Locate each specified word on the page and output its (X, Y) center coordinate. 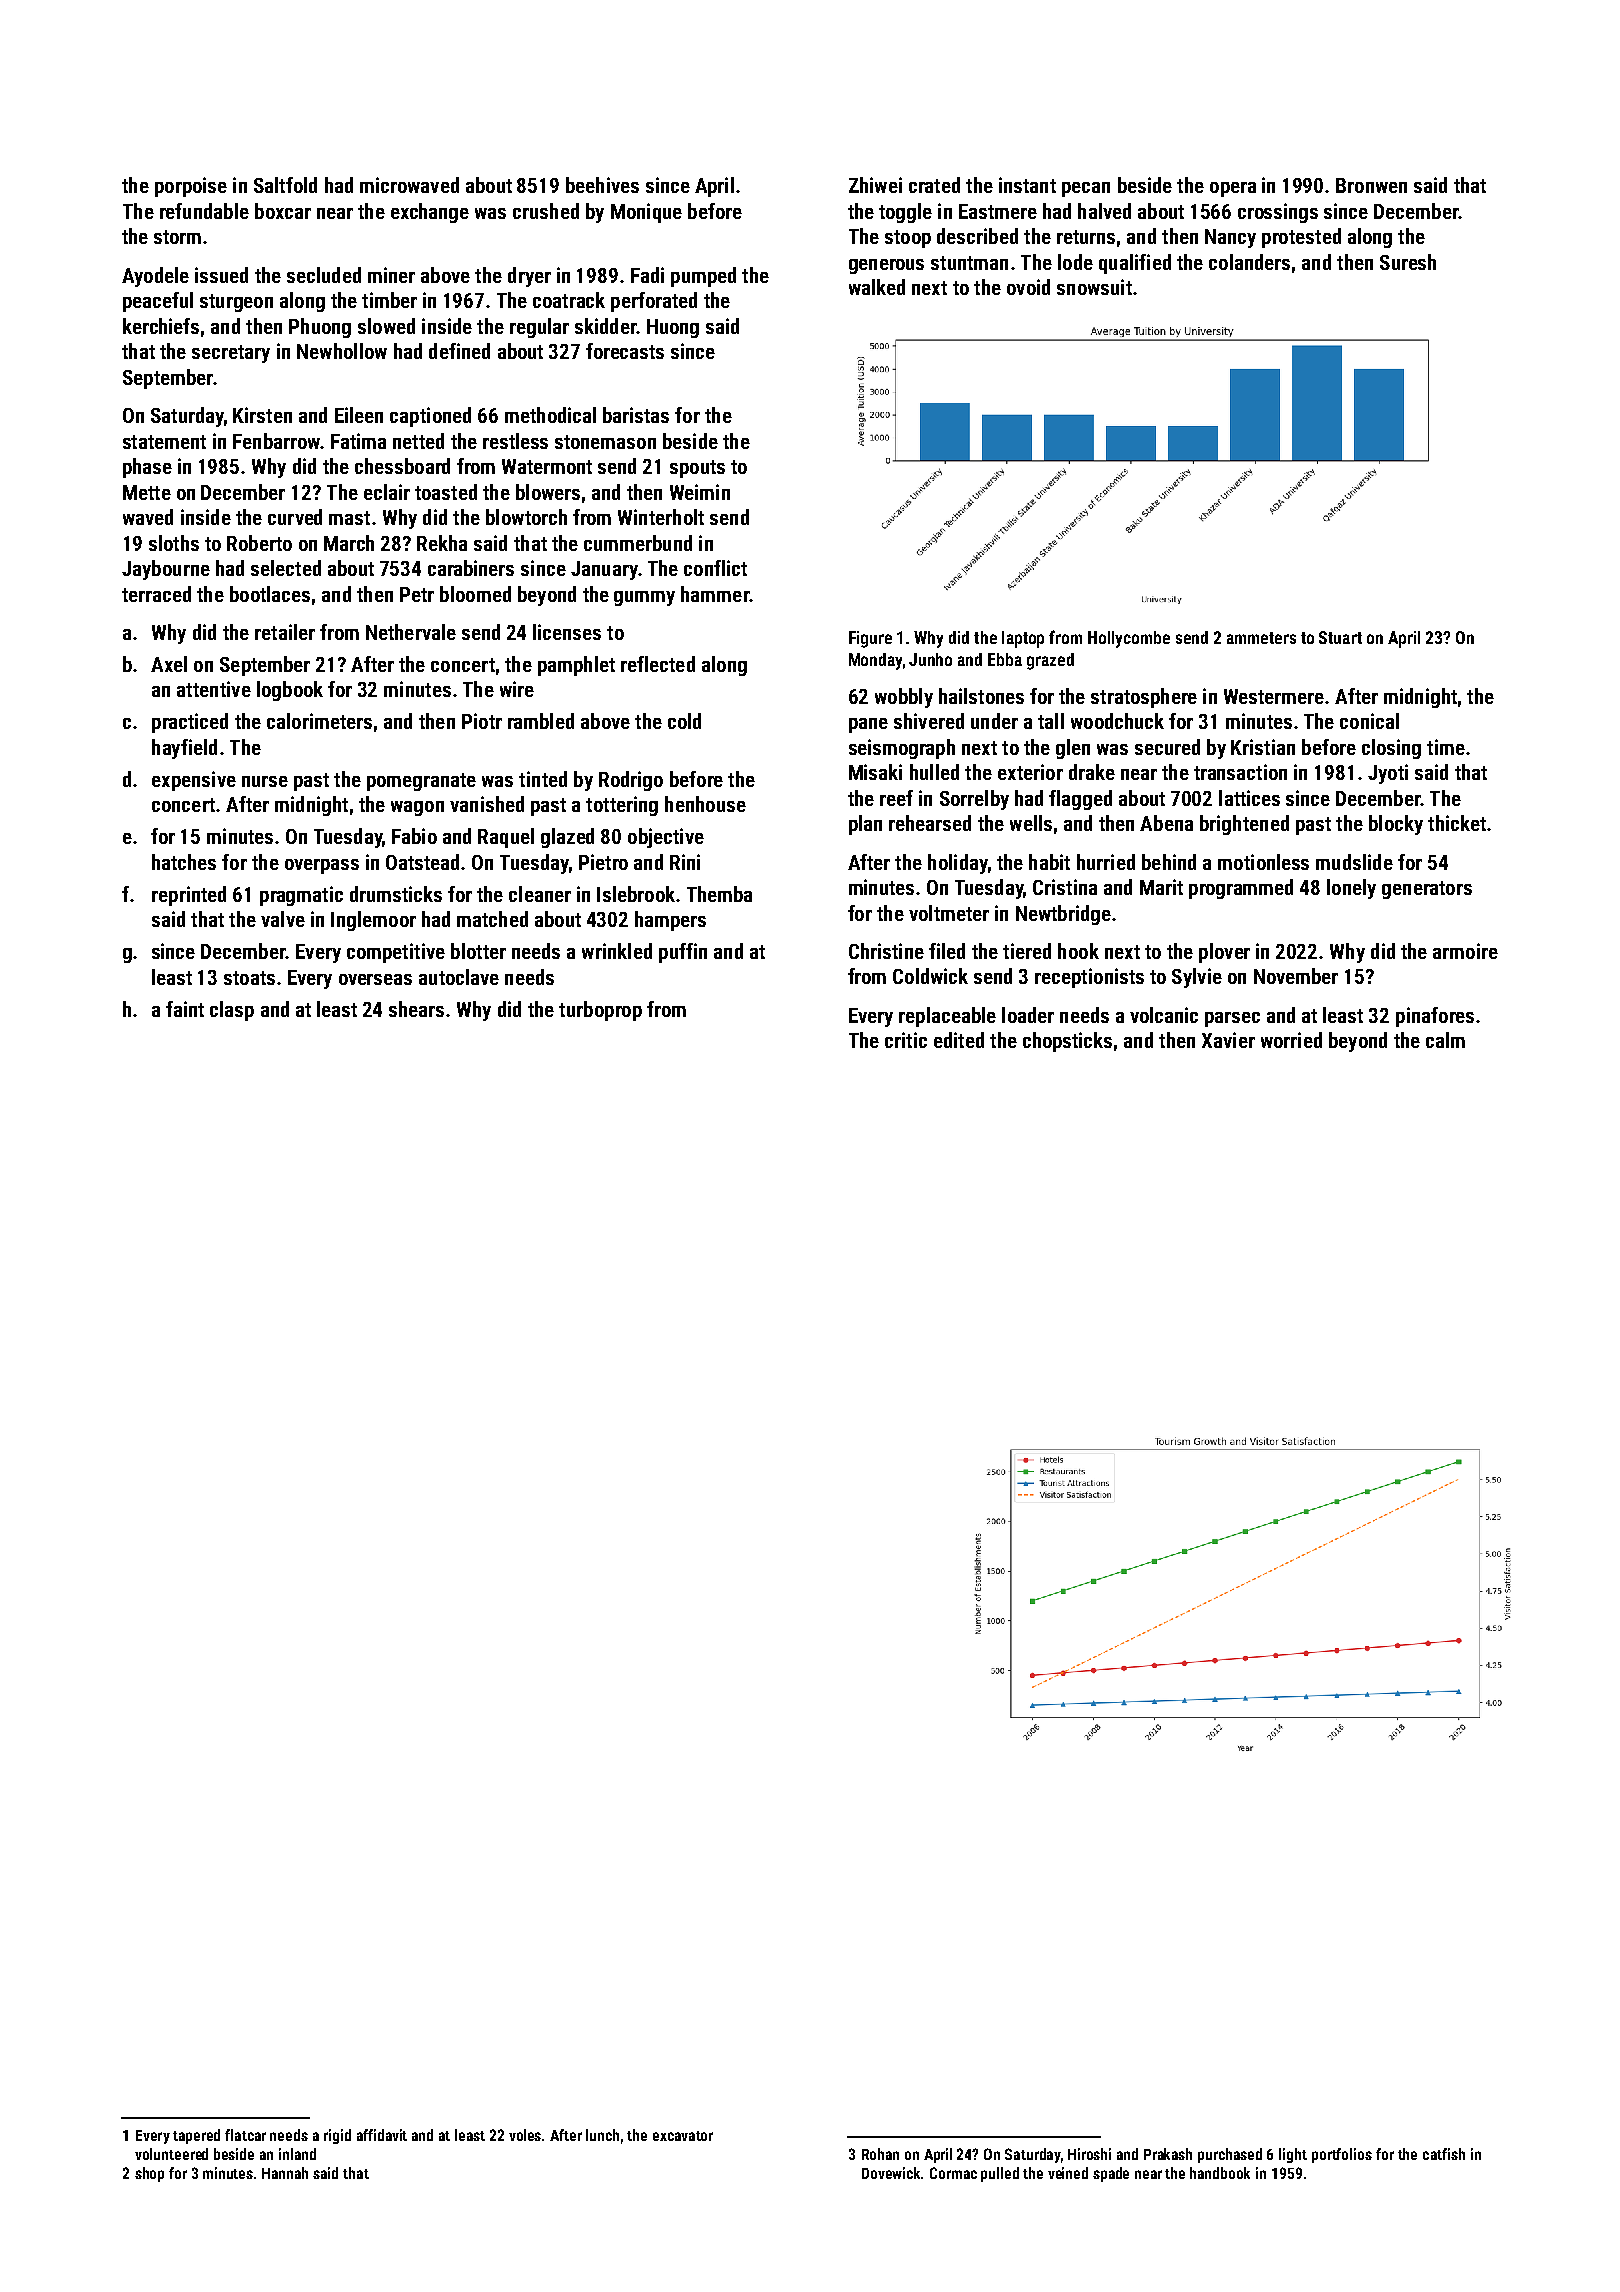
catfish (1444, 2154)
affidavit (382, 2135)
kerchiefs (161, 326)
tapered (196, 2136)
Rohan (880, 2154)
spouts (697, 469)
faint (185, 1009)
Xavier (1228, 1040)
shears (416, 1009)
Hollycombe (1129, 639)
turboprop (600, 1011)
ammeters (1261, 638)
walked (877, 287)
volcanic (1164, 1015)
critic (906, 1040)
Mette (147, 492)
